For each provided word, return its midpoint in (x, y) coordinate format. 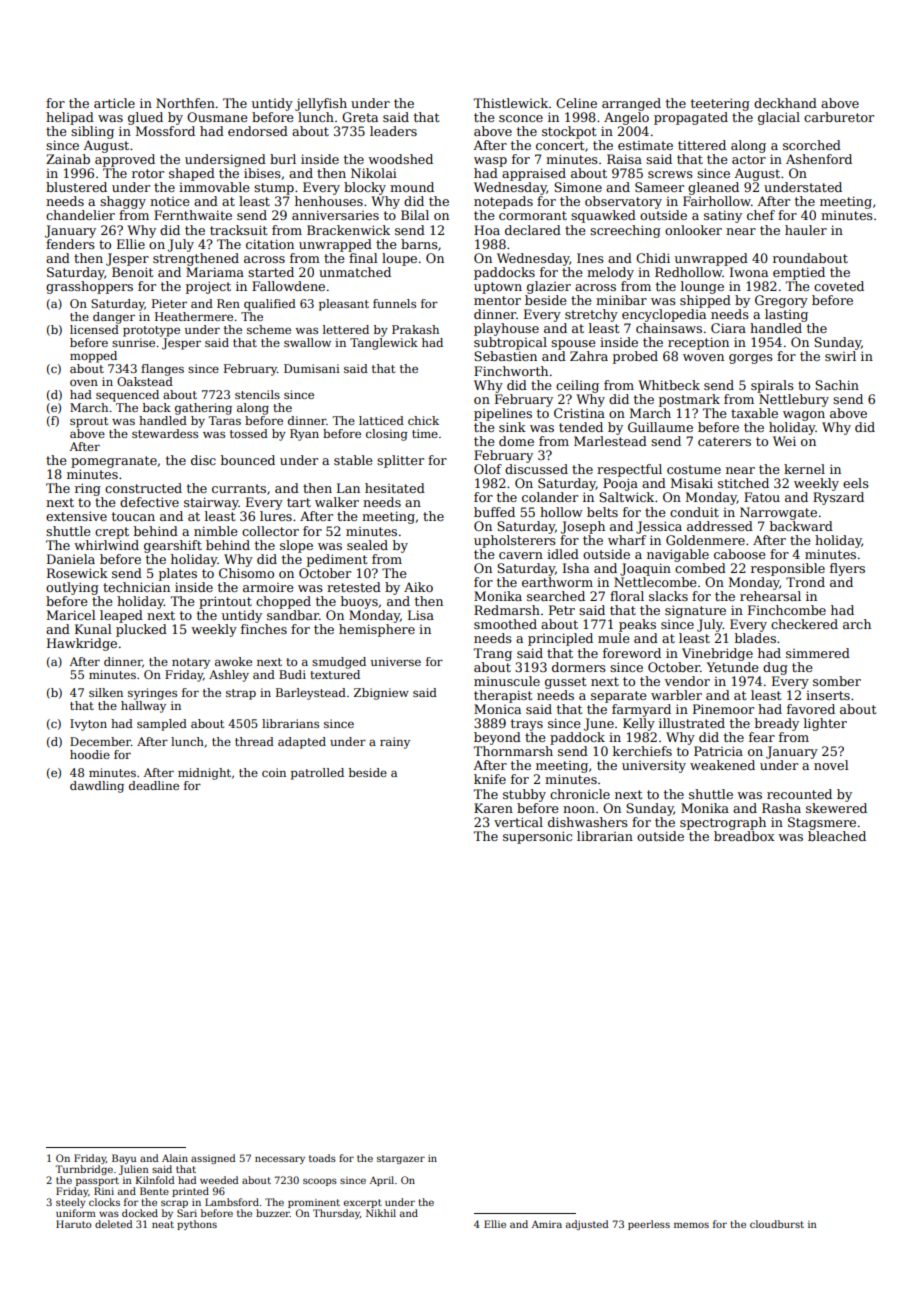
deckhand (785, 103)
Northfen (185, 103)
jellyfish (321, 104)
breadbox (744, 836)
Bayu (124, 1159)
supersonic (537, 837)
